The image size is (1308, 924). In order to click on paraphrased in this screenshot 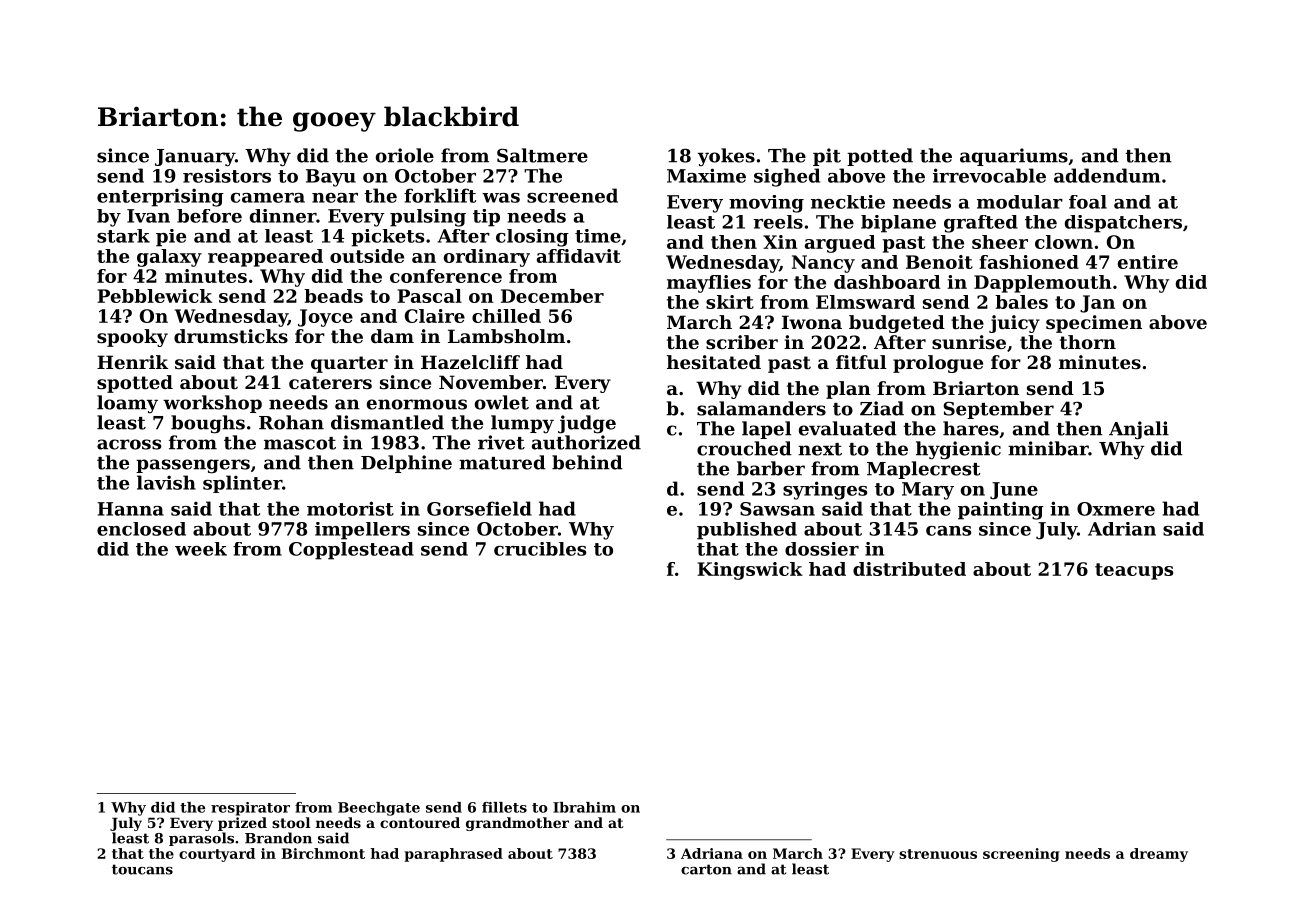, I will do `click(453, 855)`.
